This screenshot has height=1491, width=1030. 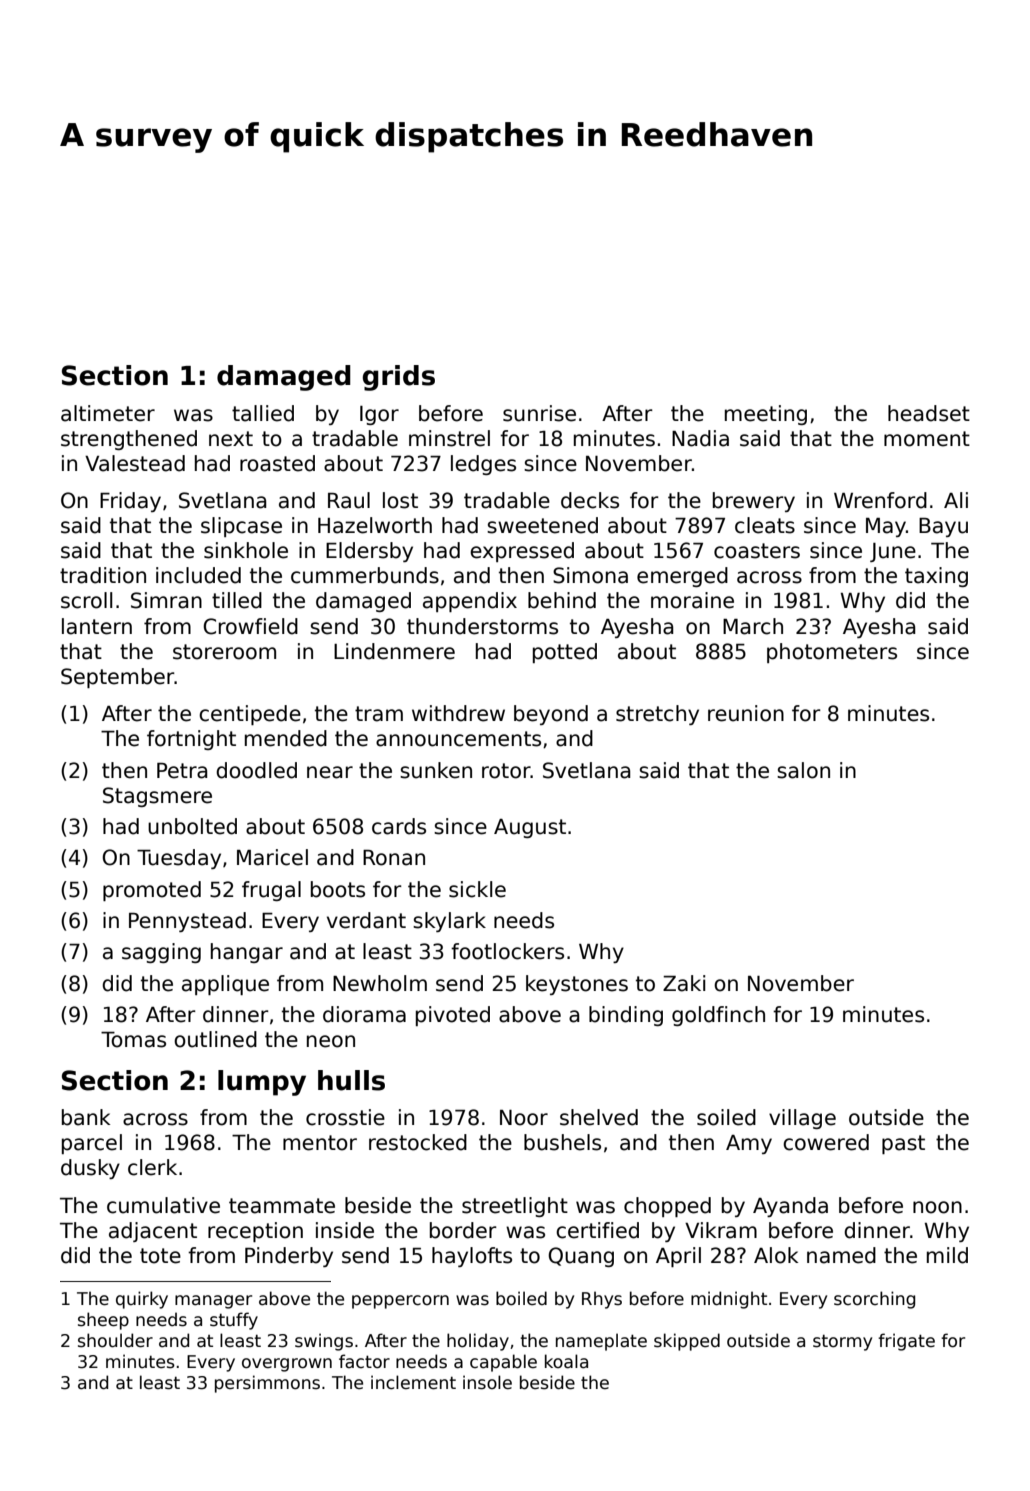 What do you see at coordinates (766, 415) in the screenshot?
I see `meeting` at bounding box center [766, 415].
